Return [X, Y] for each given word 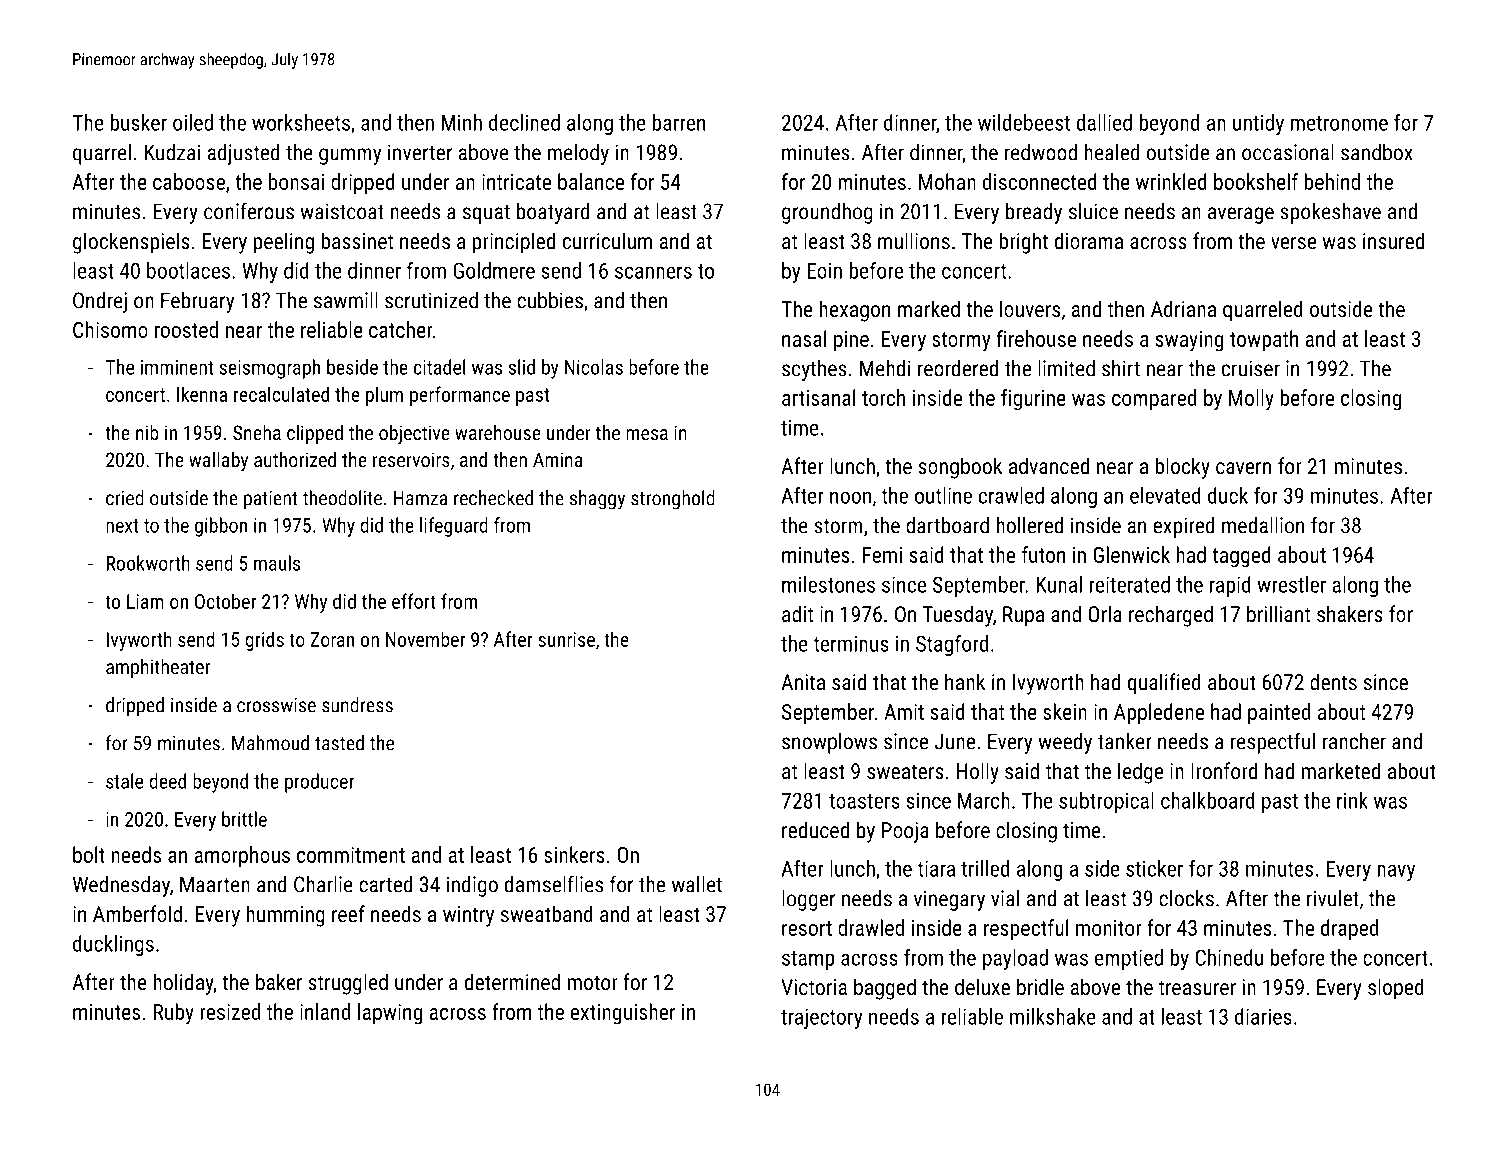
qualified [1164, 684]
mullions [914, 240]
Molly [1251, 400]
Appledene [1159, 713]
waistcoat [342, 211]
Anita [803, 682]
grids [264, 641]
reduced [815, 829]
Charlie [323, 884]
